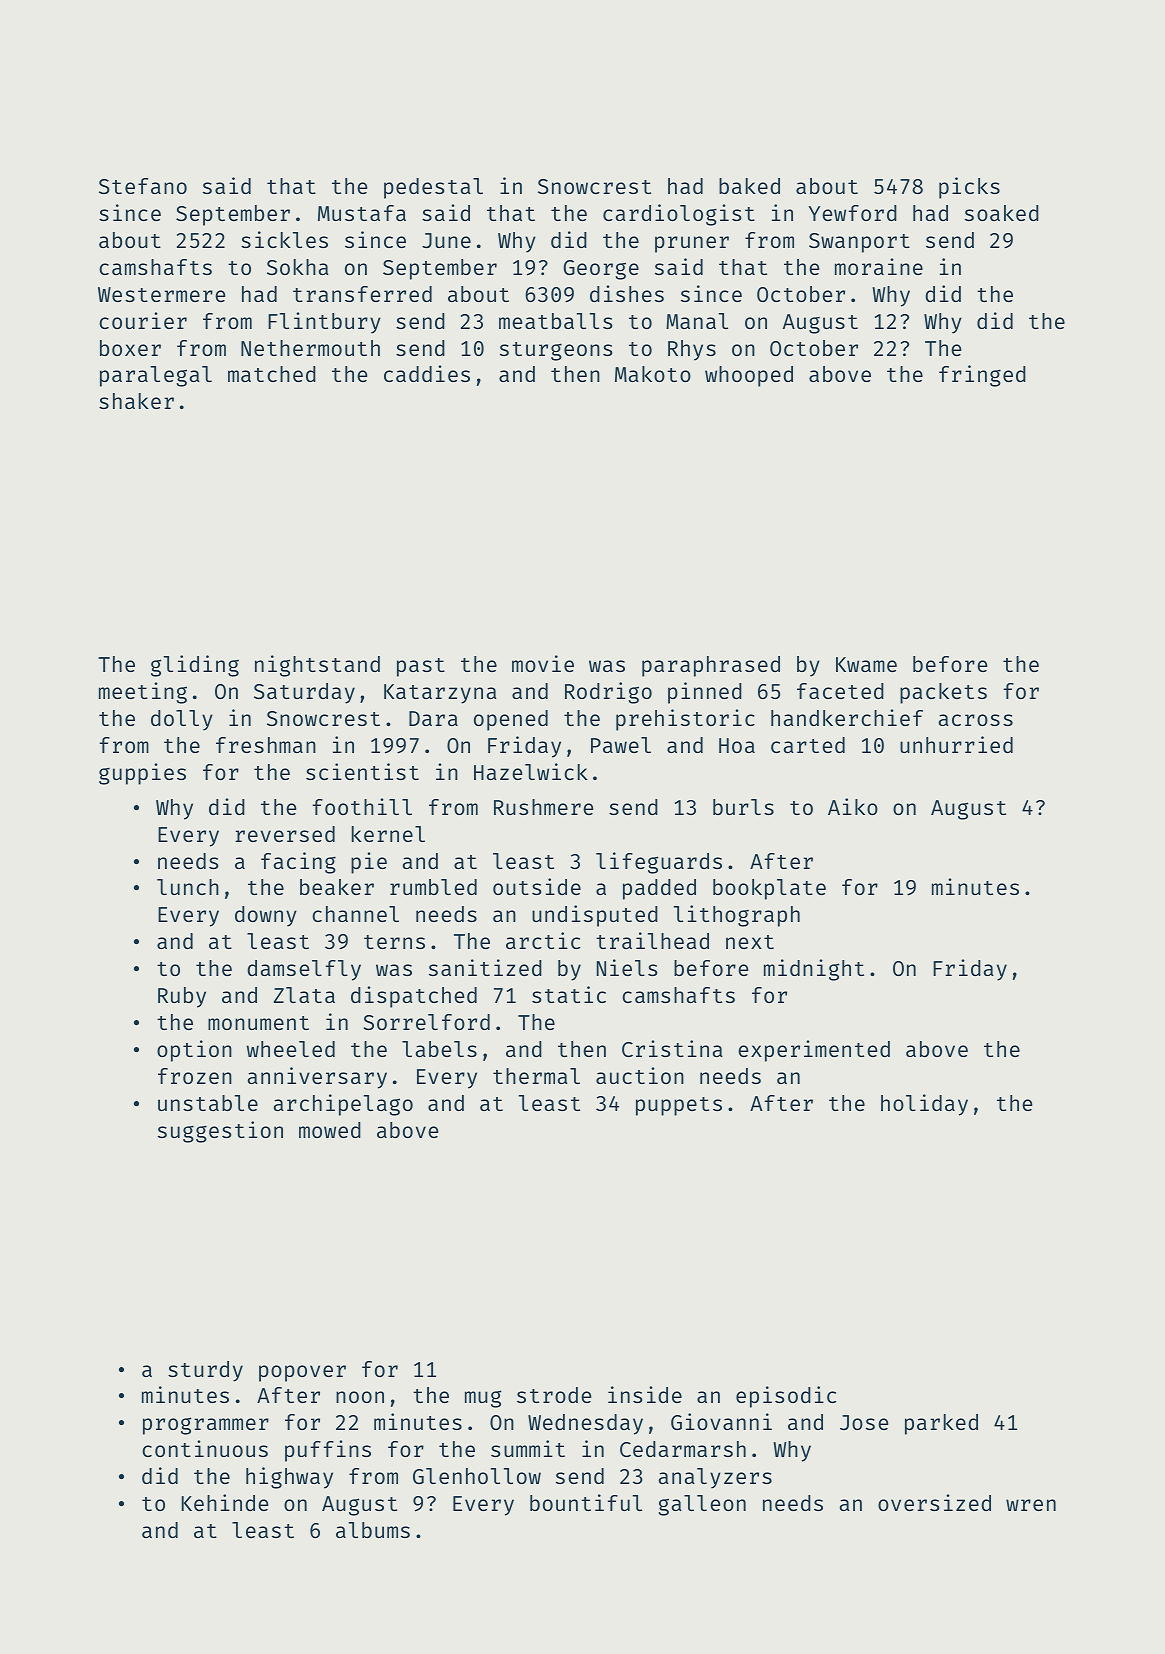  Describe the element at coordinates (362, 213) in the page. I see `Mustafa` at that location.
